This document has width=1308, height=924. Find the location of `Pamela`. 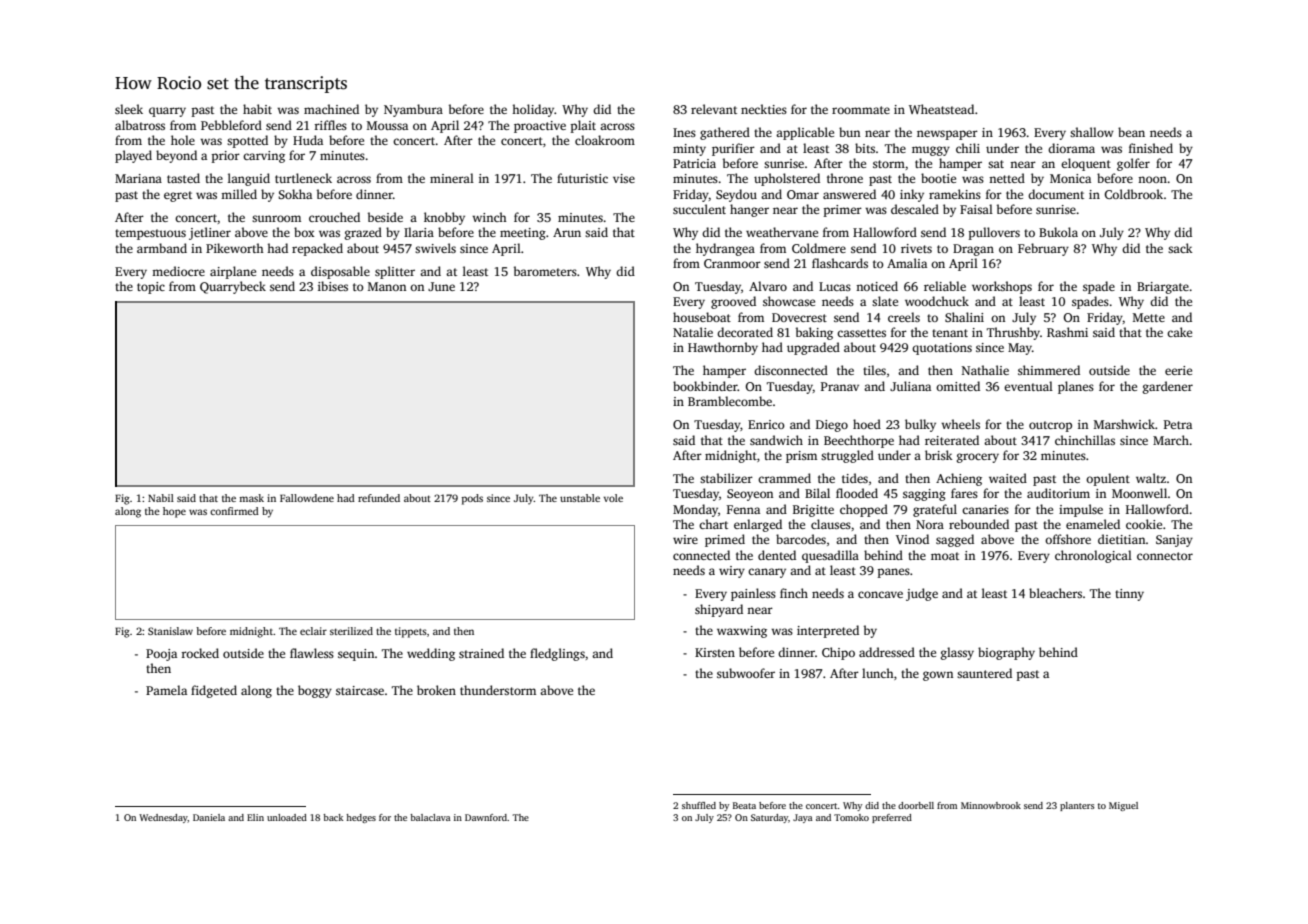

Pamela is located at coordinates (166, 690).
